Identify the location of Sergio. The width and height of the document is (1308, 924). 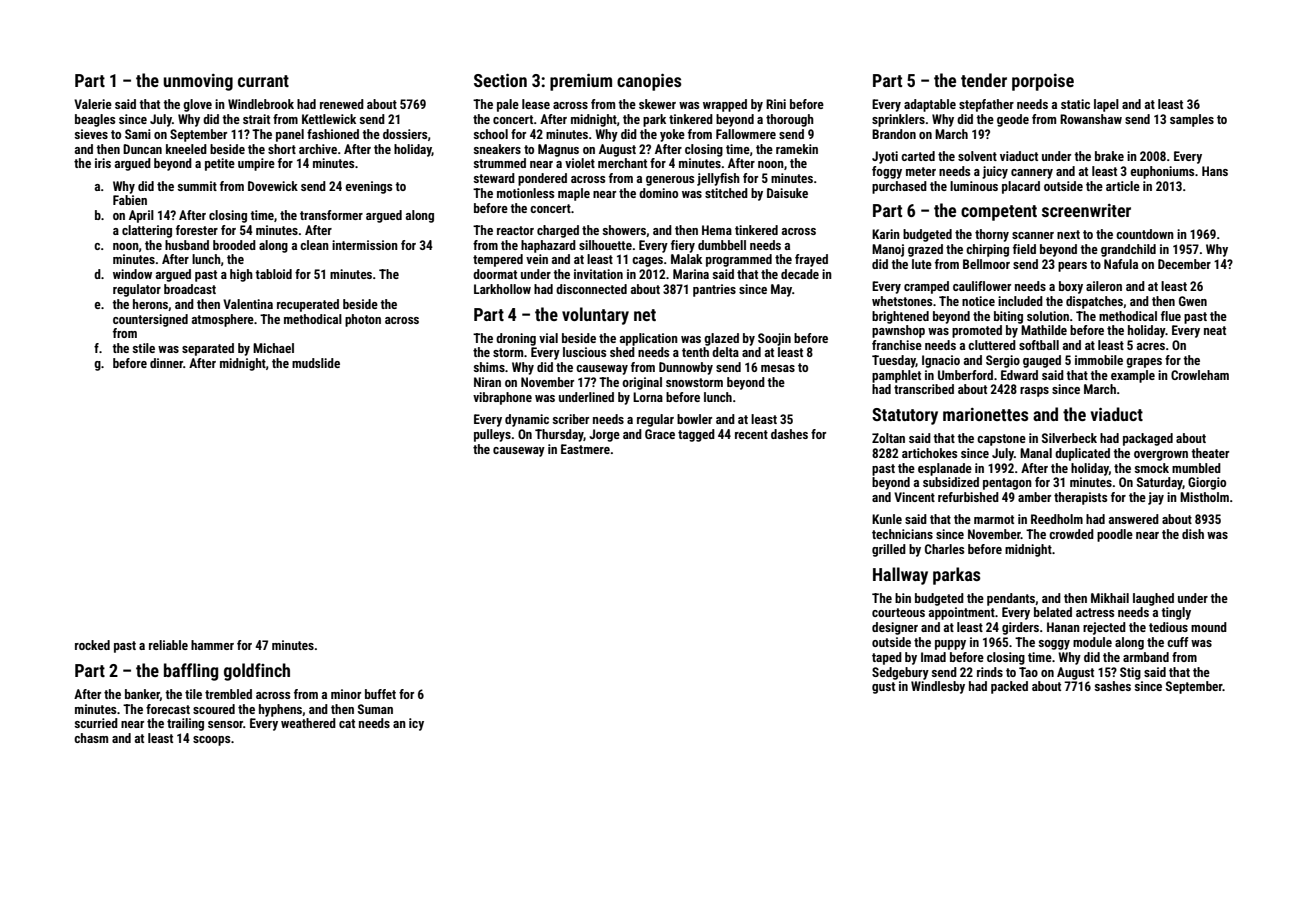
(1003, 361).
